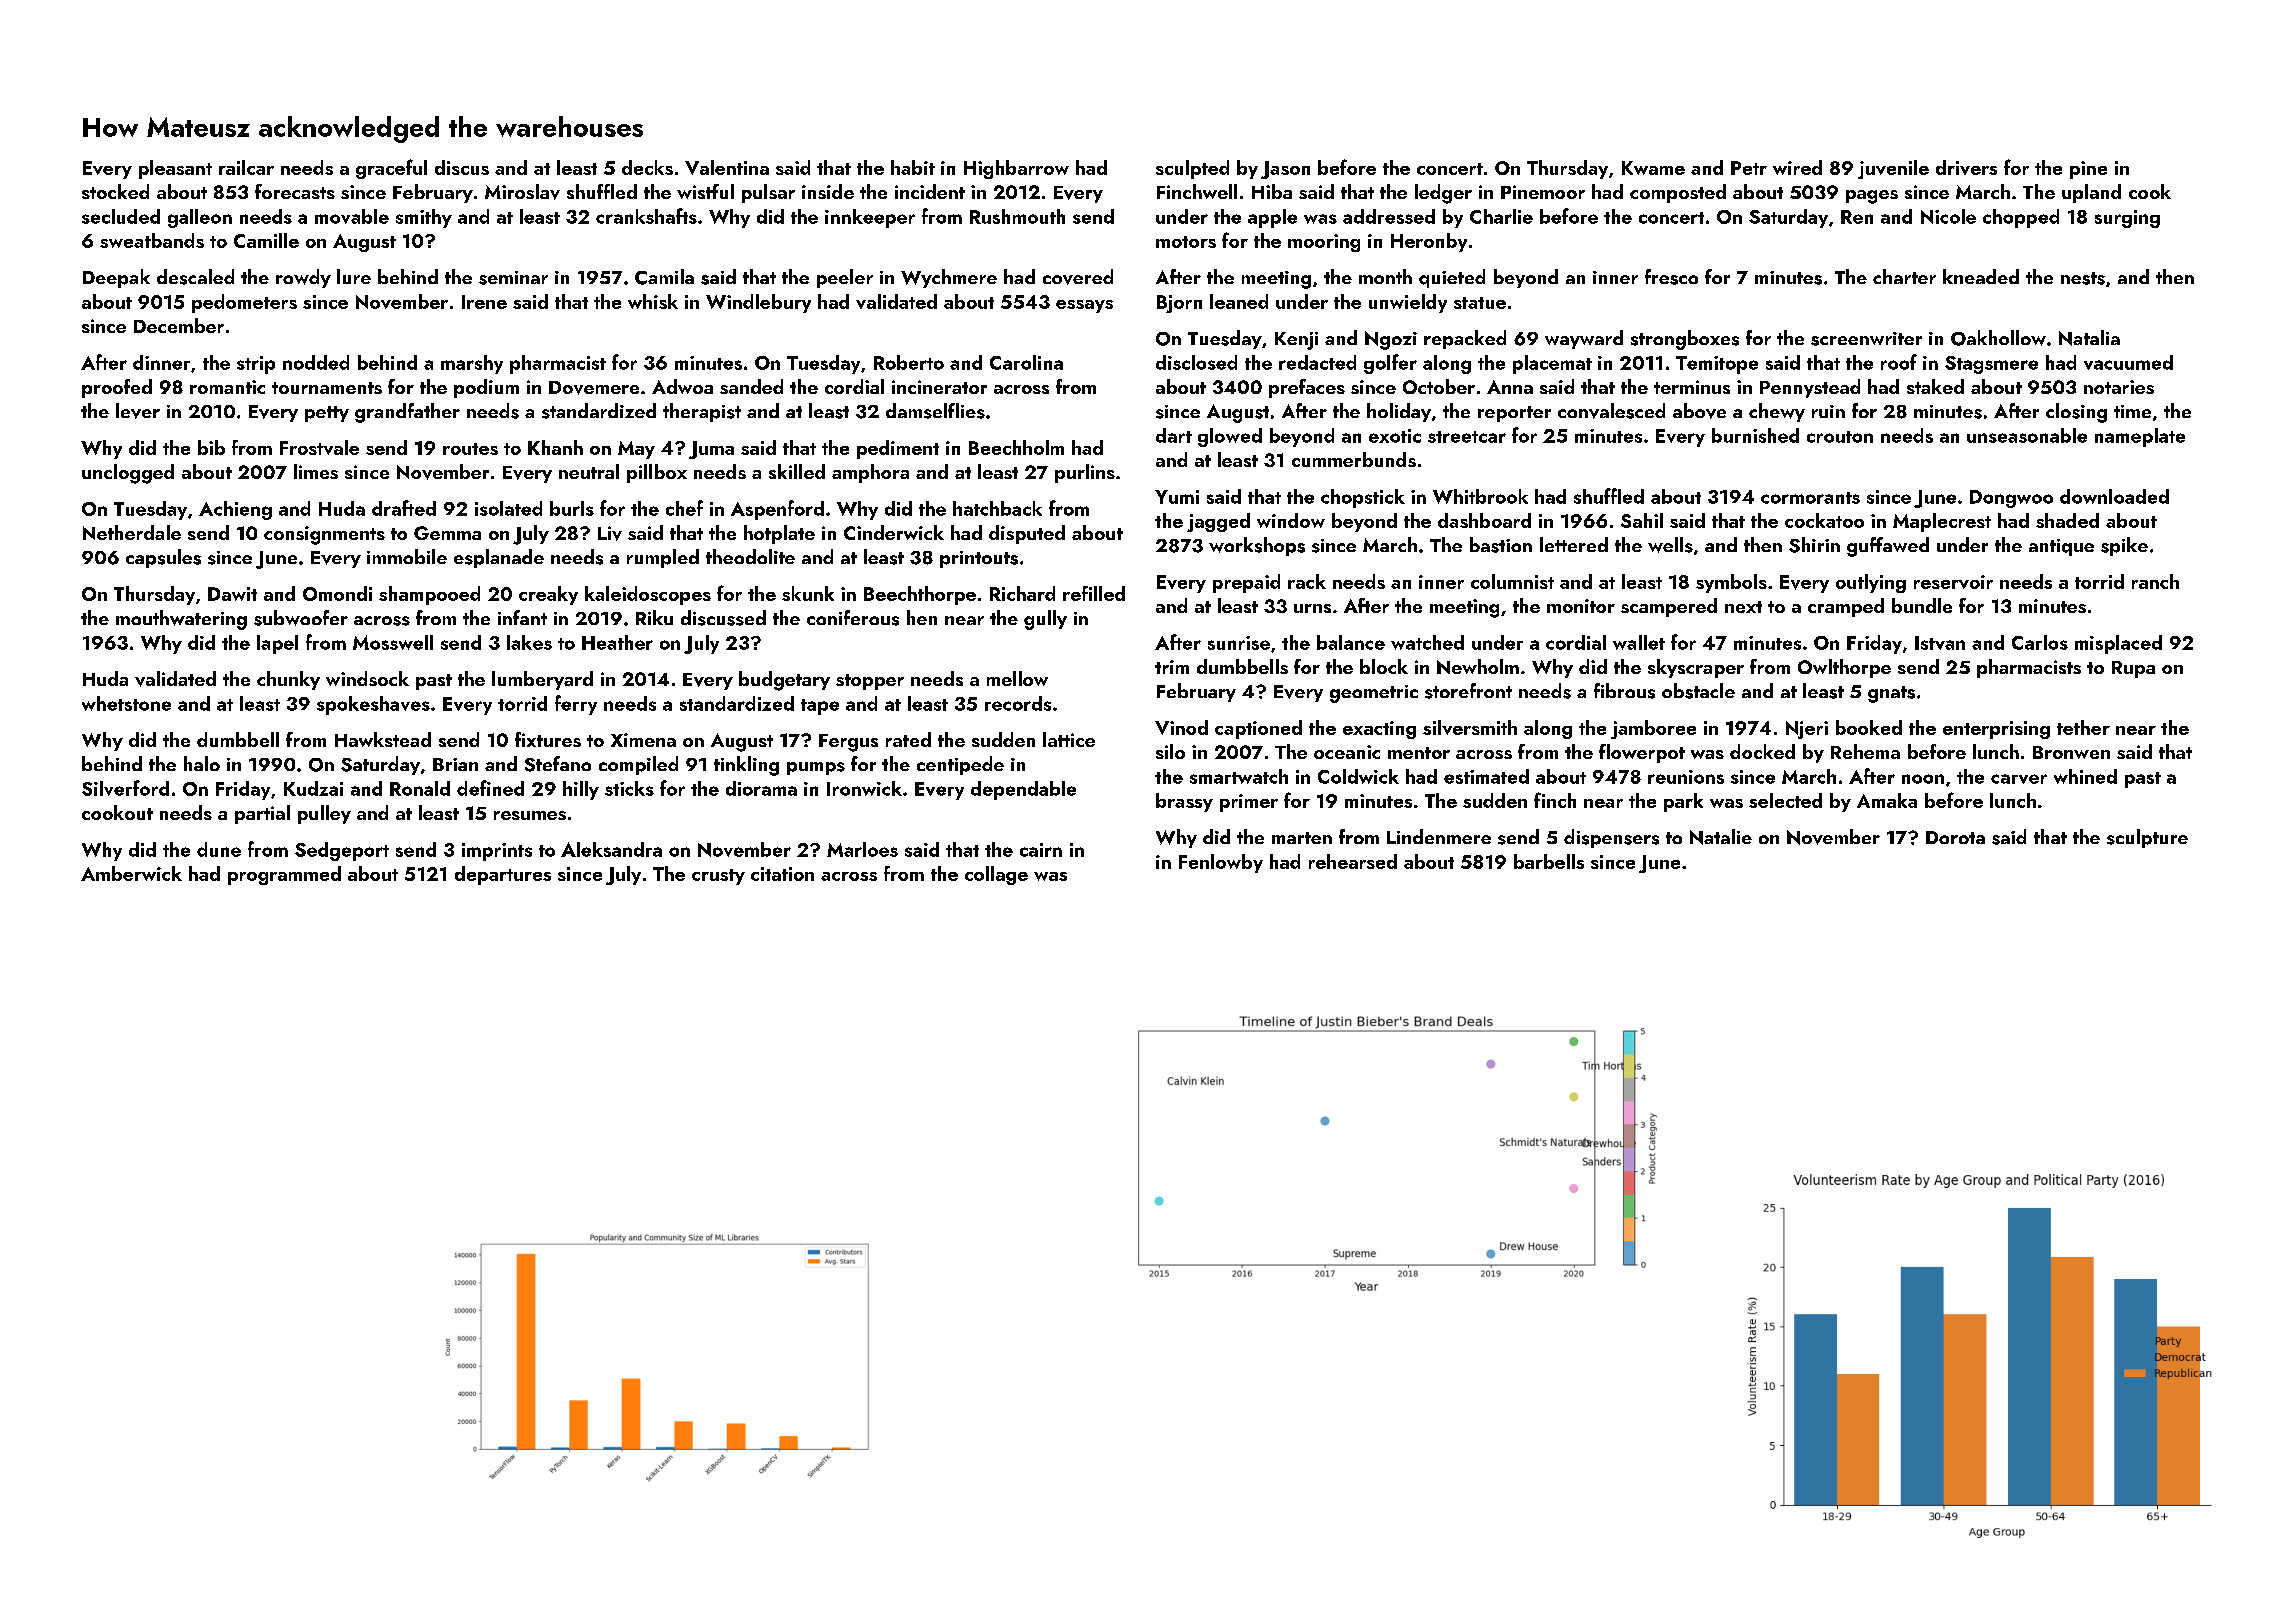 The image size is (2282, 1614). What do you see at coordinates (324, 814) in the screenshot?
I see `pulley` at bounding box center [324, 814].
